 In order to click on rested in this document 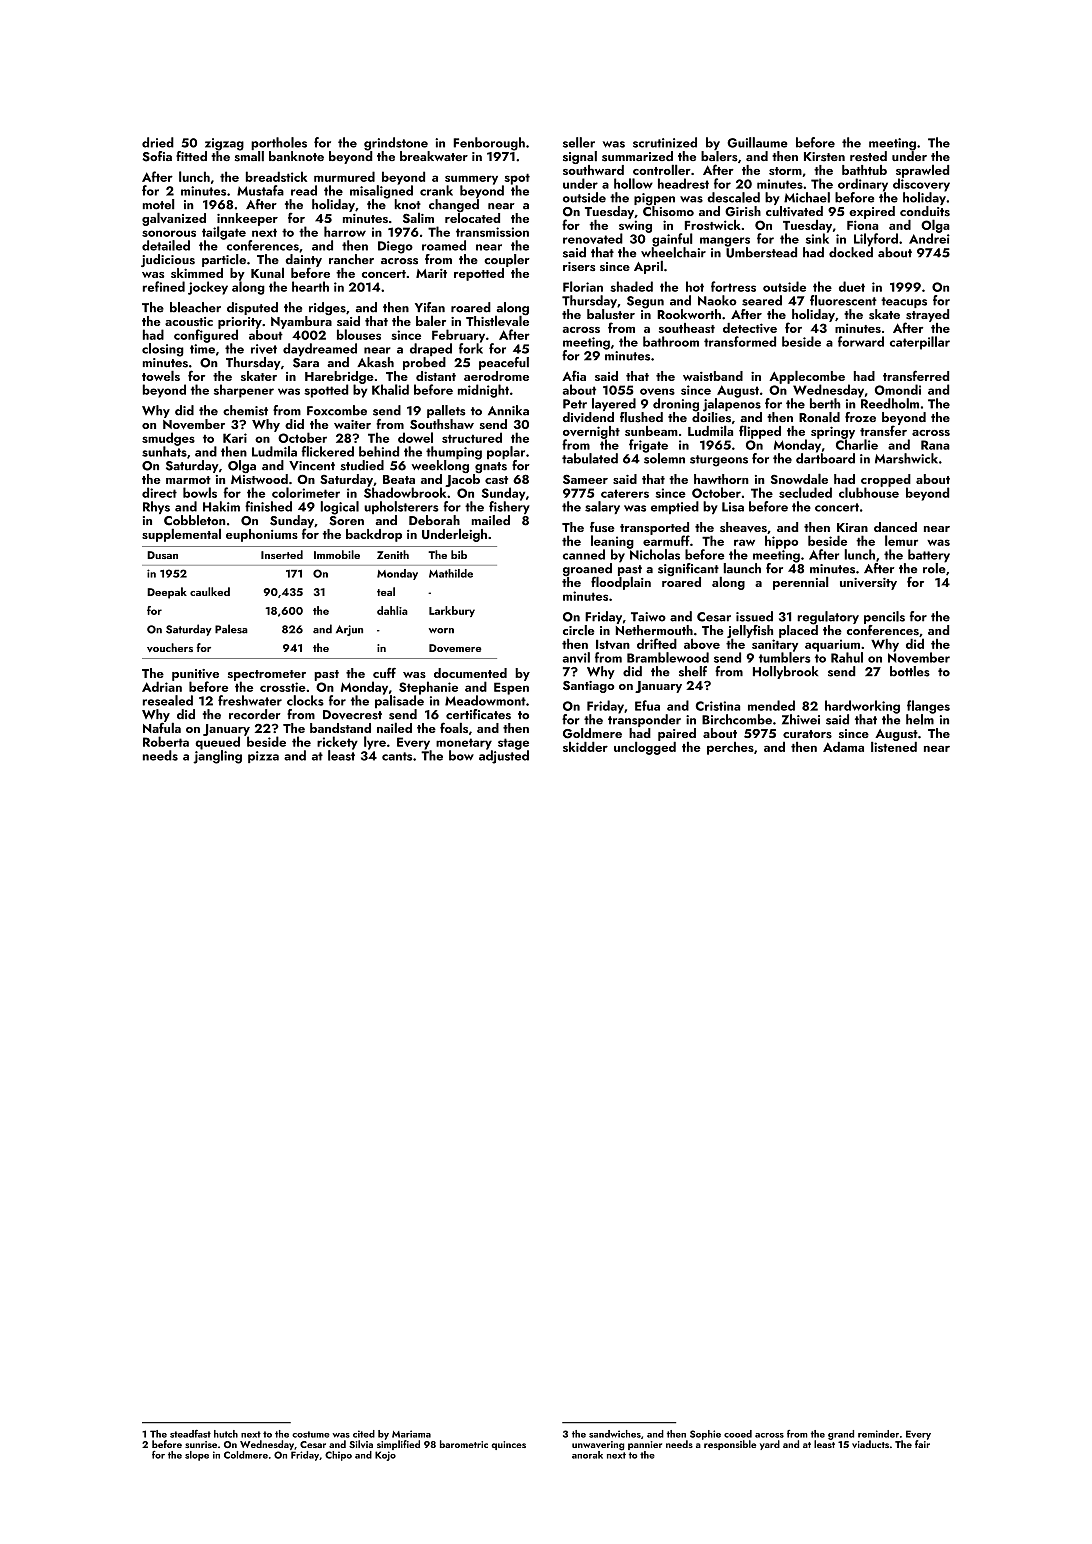, I will do `click(868, 156)`.
